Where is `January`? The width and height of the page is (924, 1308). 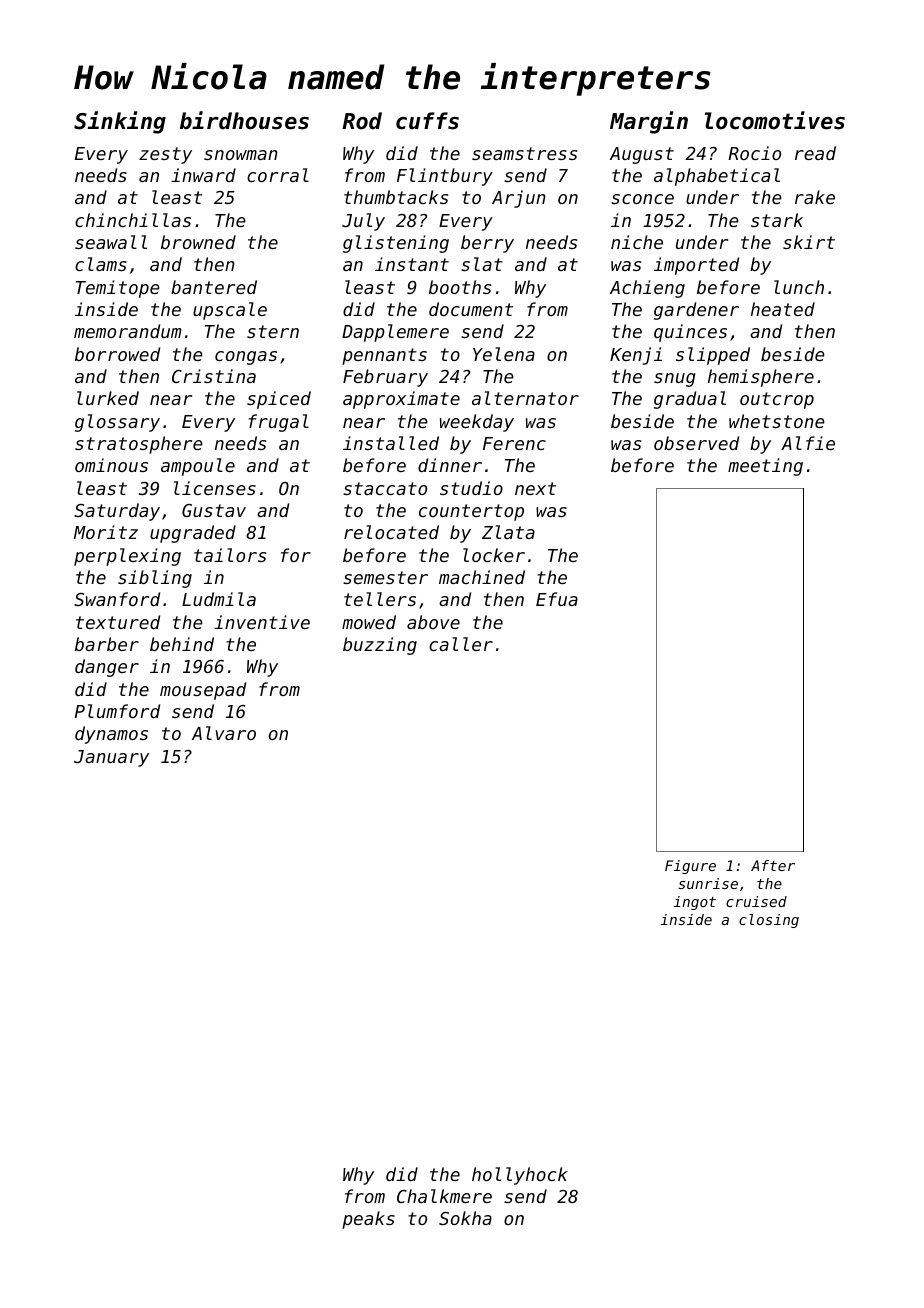 January is located at coordinates (111, 758).
